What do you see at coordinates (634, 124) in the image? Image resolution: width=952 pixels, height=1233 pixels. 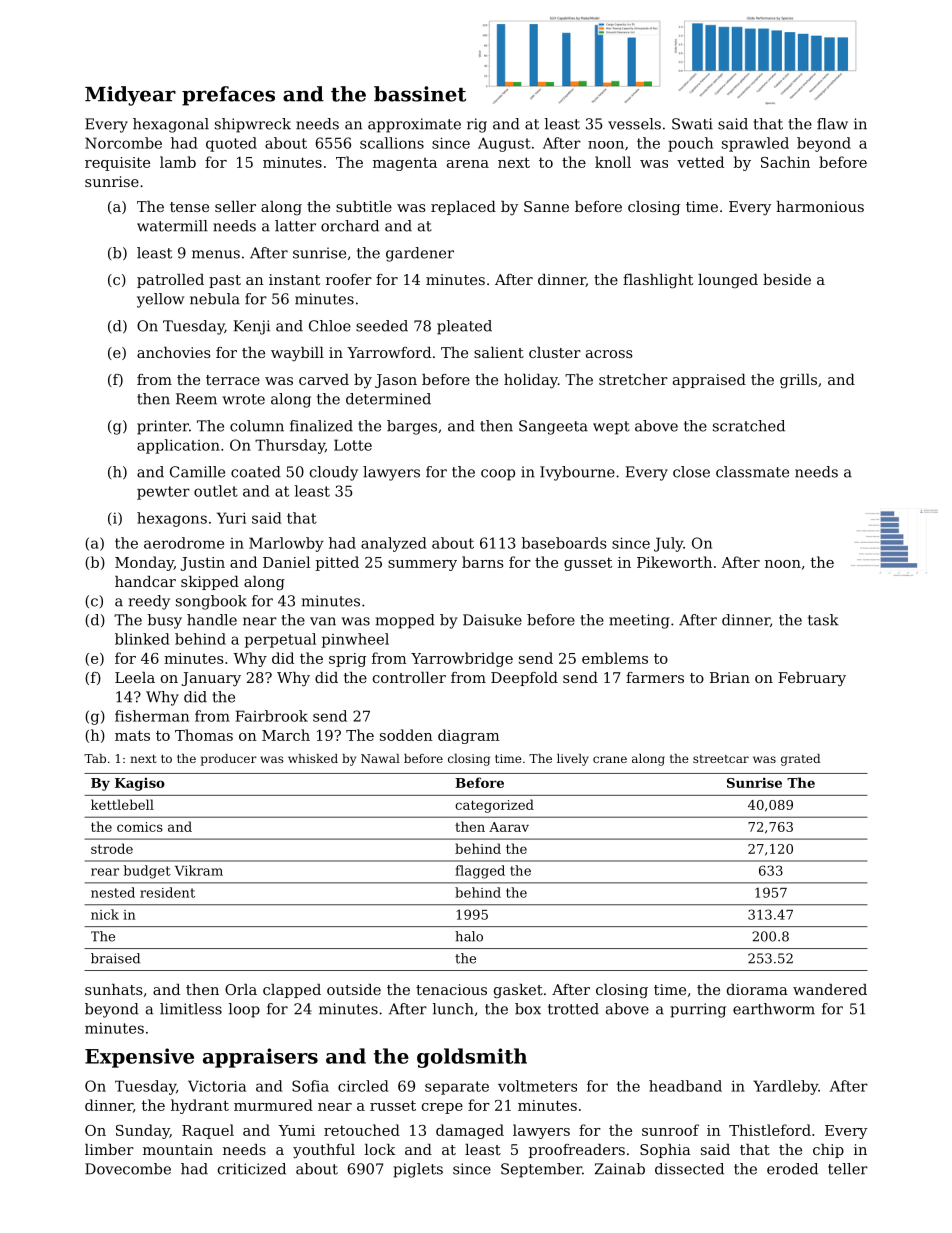 I see `vessels` at bounding box center [634, 124].
